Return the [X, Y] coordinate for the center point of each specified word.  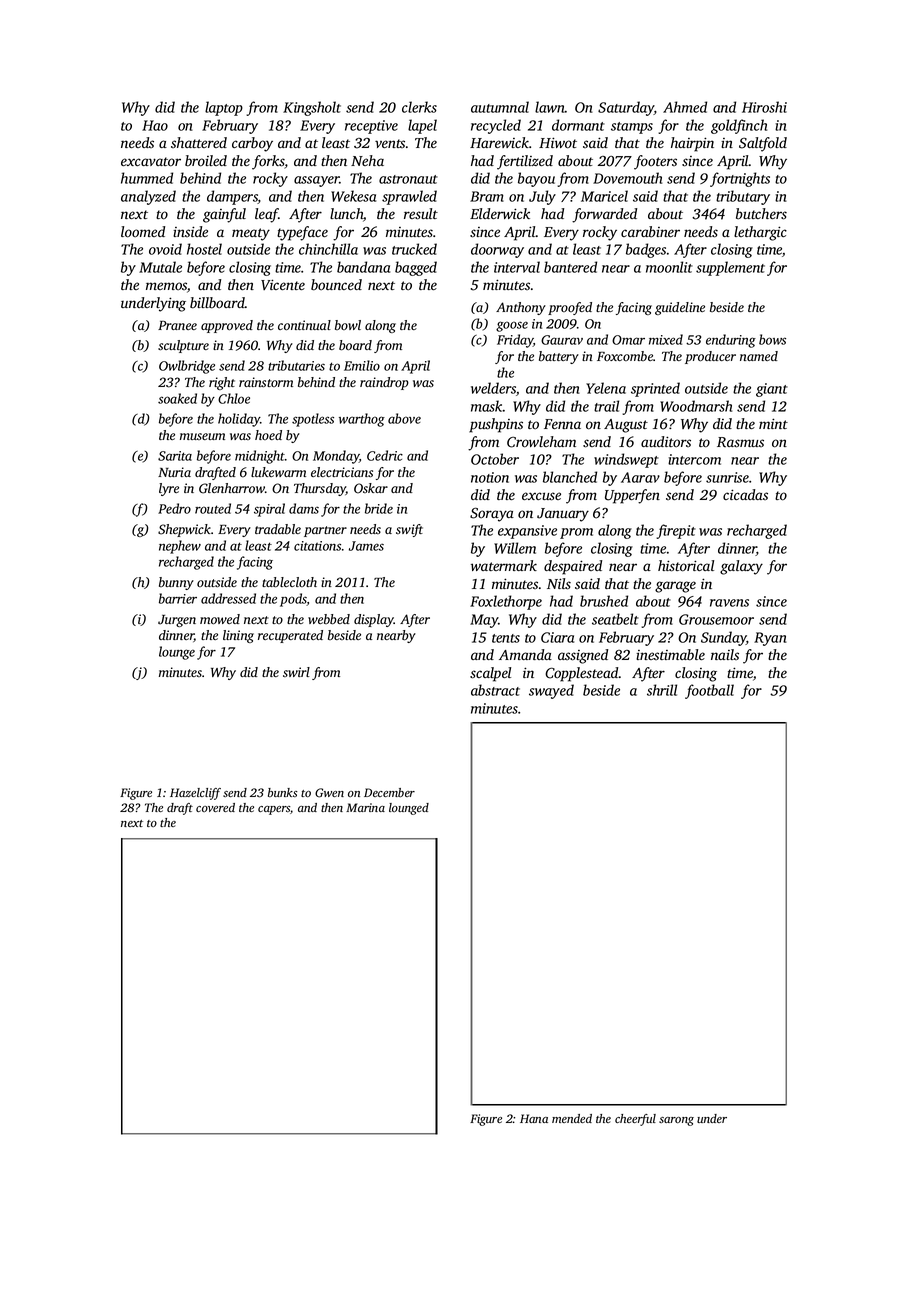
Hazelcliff [195, 794]
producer [710, 357]
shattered [199, 142]
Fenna [562, 424]
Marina [365, 807]
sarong [676, 1121]
